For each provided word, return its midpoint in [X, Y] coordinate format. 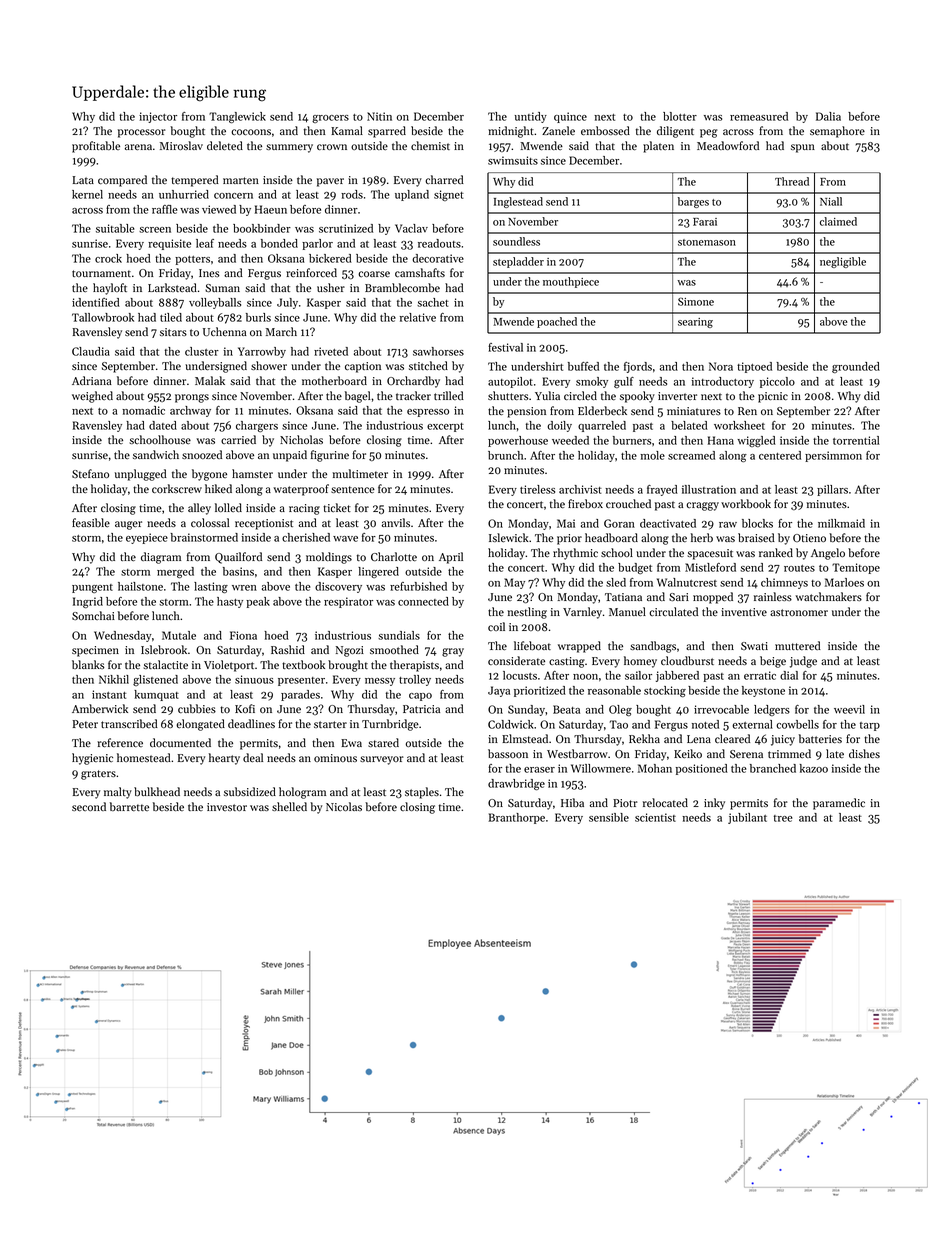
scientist [655, 817]
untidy [531, 117]
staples [422, 793]
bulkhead [157, 792]
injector [158, 117]
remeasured [759, 116]
